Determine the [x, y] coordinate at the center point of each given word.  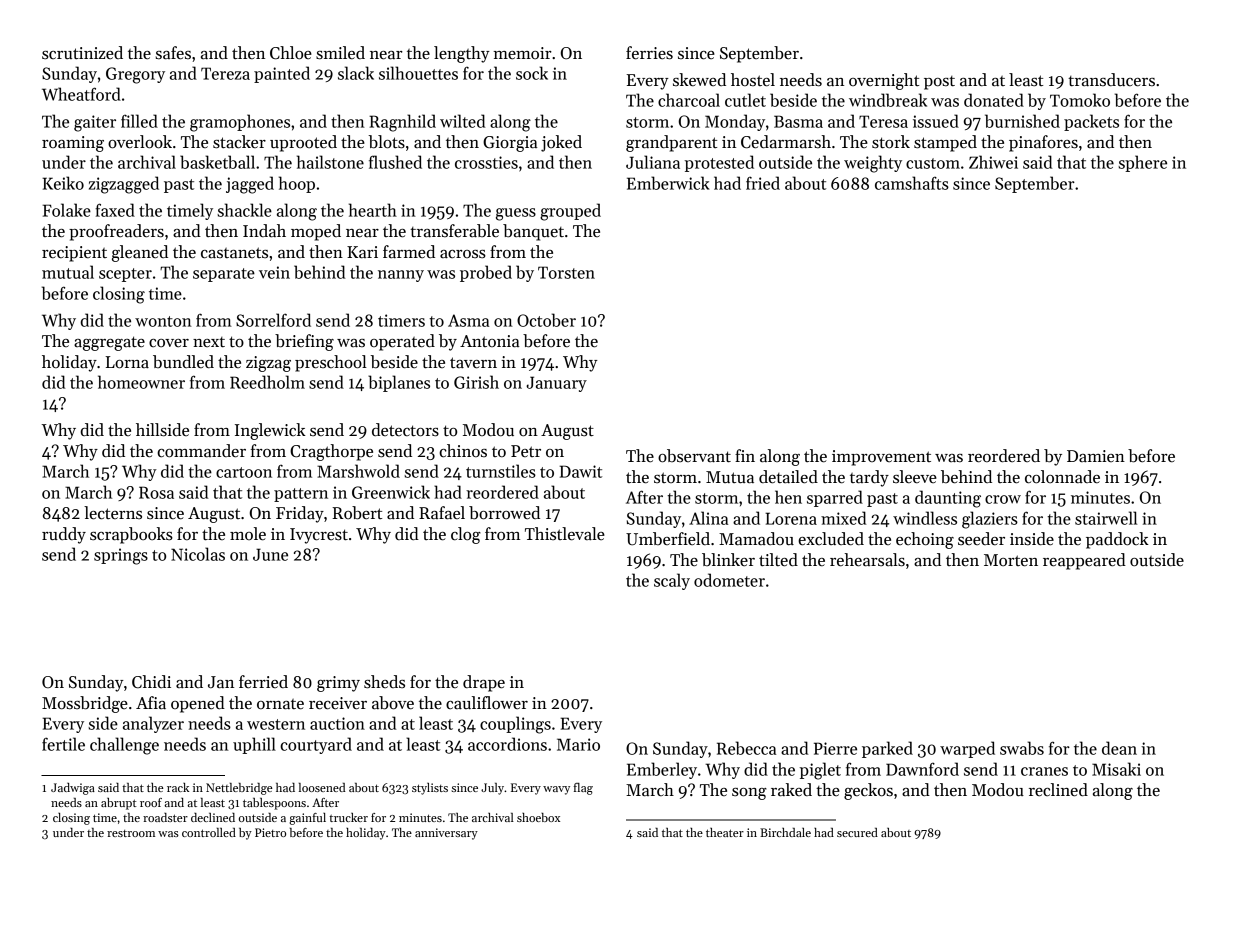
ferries [649, 53]
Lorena [791, 518]
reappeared [1084, 561]
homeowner [141, 382]
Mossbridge [85, 704]
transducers [1111, 80]
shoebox [538, 817]
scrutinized [82, 53]
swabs [1022, 748]
